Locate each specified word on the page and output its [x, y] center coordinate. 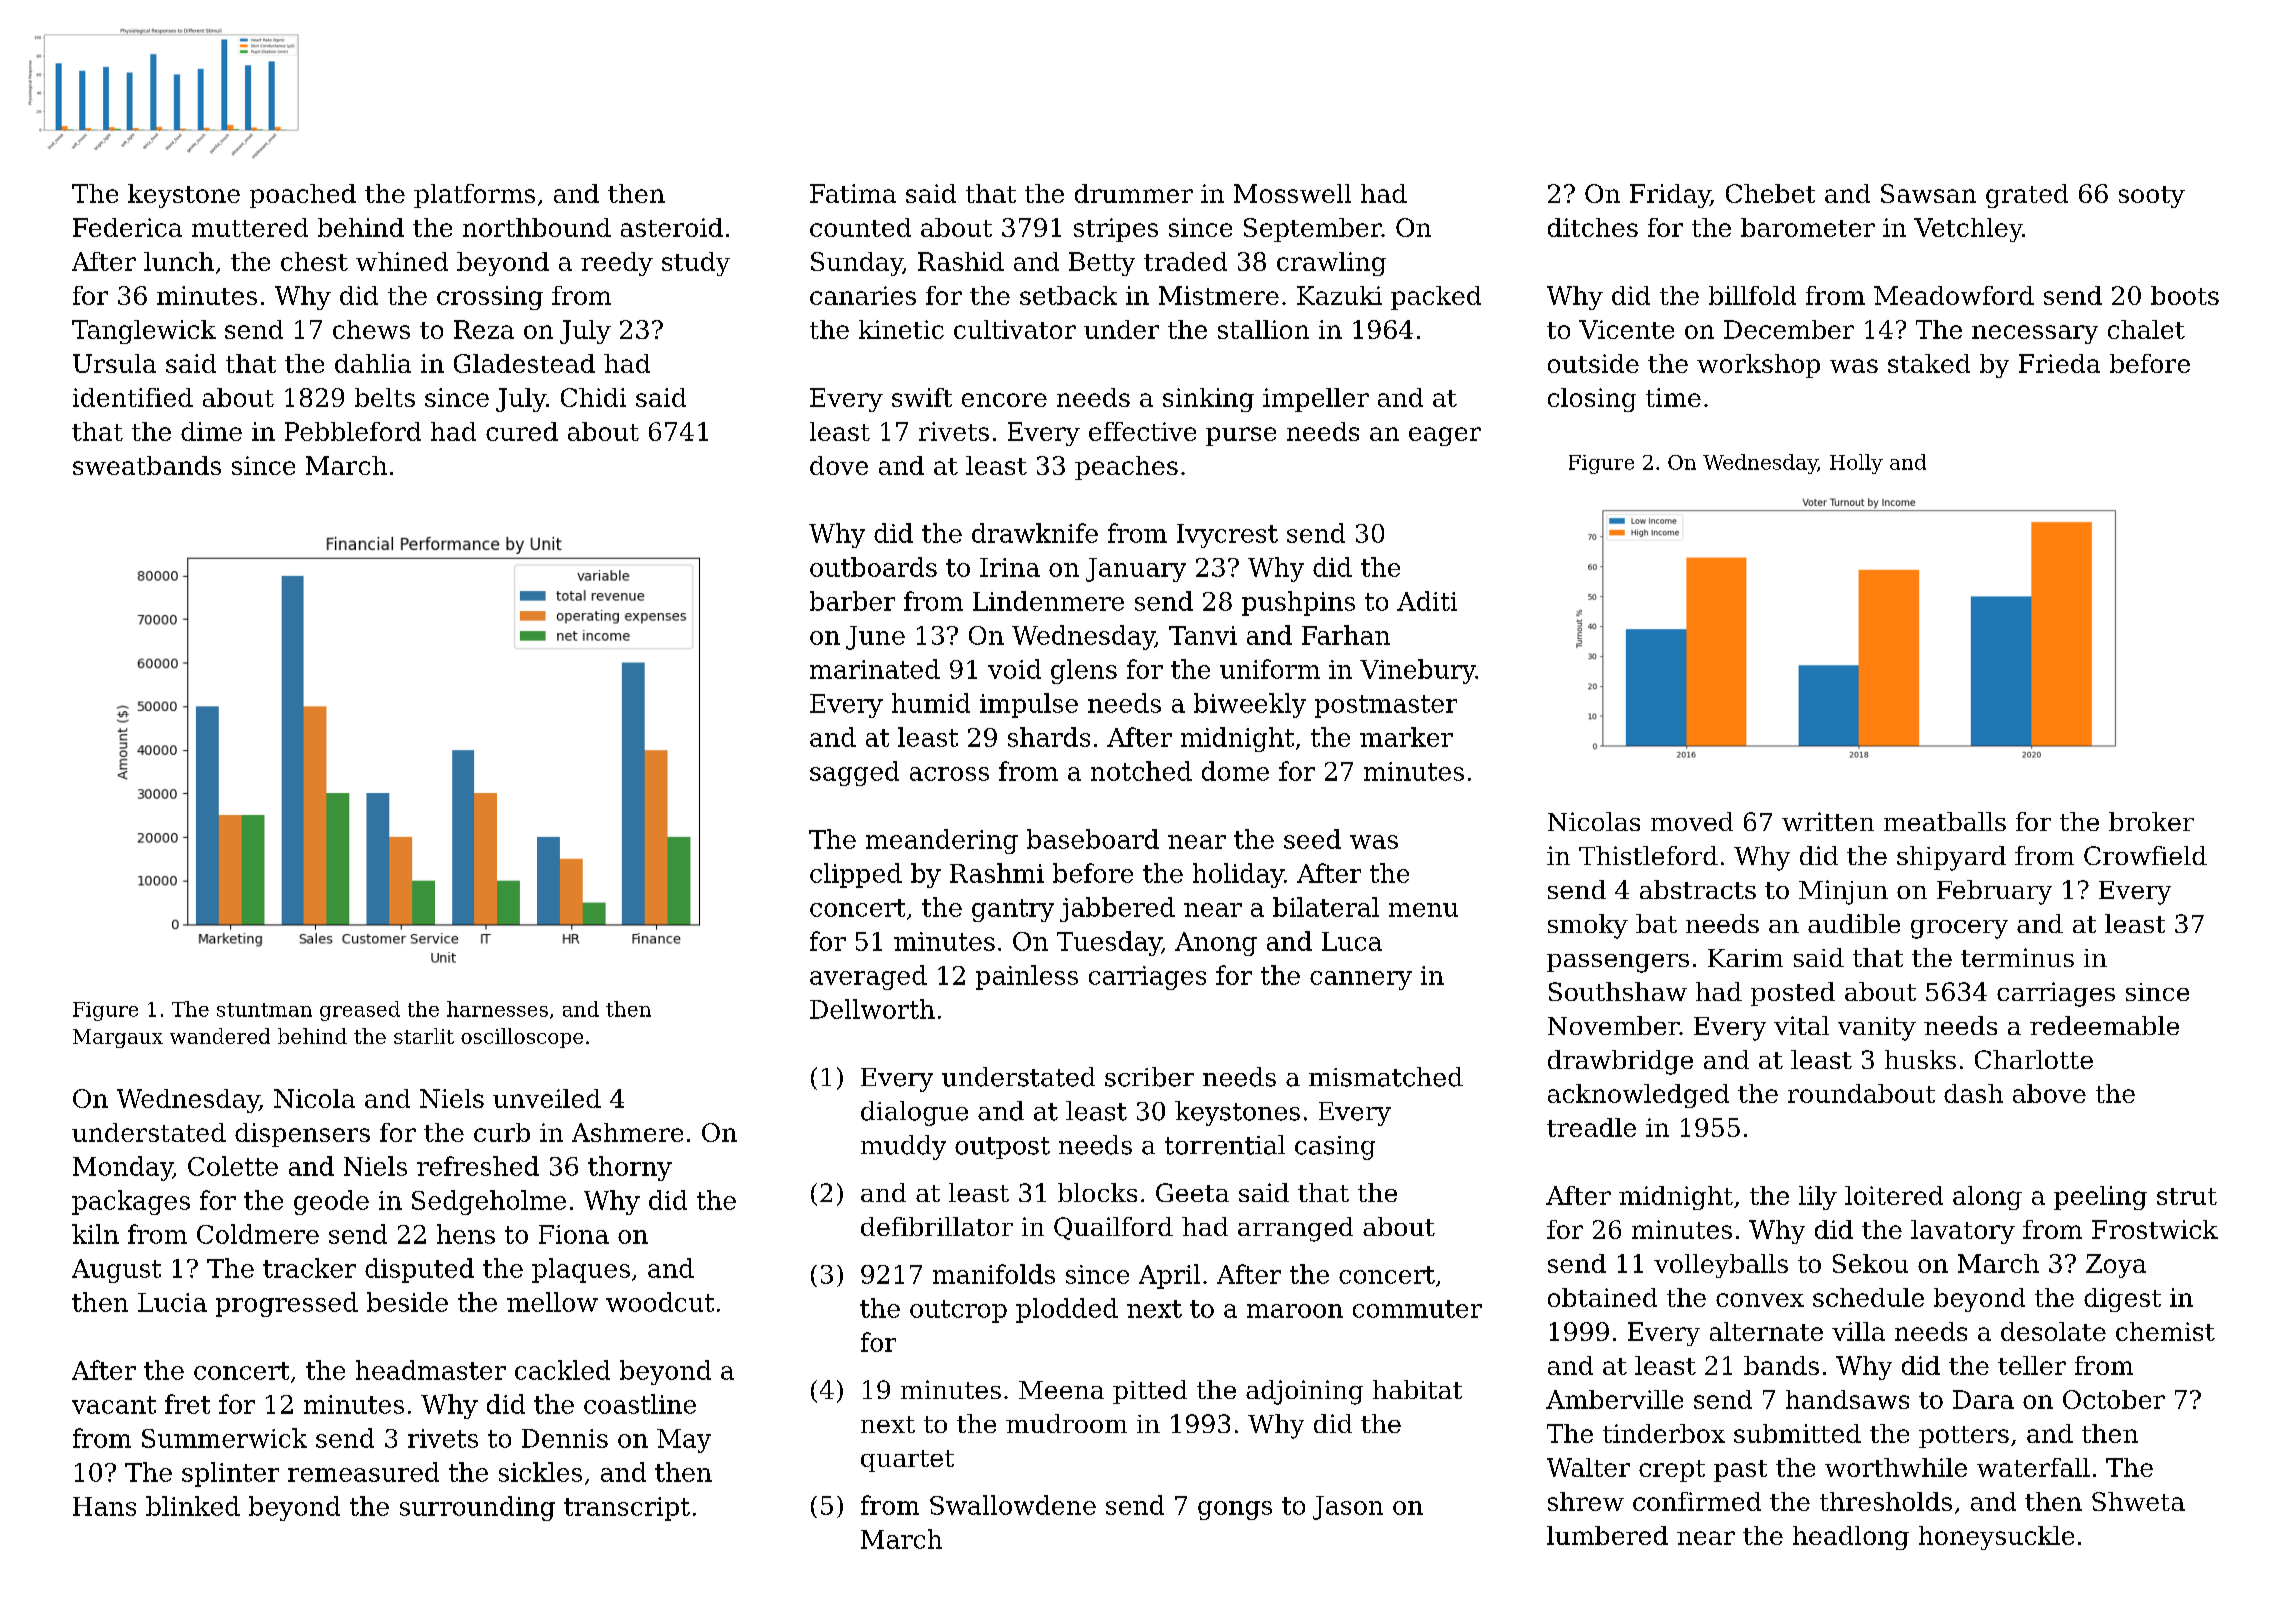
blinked [193, 1506]
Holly [1856, 464]
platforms [474, 196]
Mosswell [1292, 193]
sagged [854, 773]
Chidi [593, 397]
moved [1692, 821]
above [2049, 1093]
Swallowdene [1013, 1505]
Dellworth [872, 1009]
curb [502, 1132]
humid [931, 703]
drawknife [1035, 533]
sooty [2152, 197]
